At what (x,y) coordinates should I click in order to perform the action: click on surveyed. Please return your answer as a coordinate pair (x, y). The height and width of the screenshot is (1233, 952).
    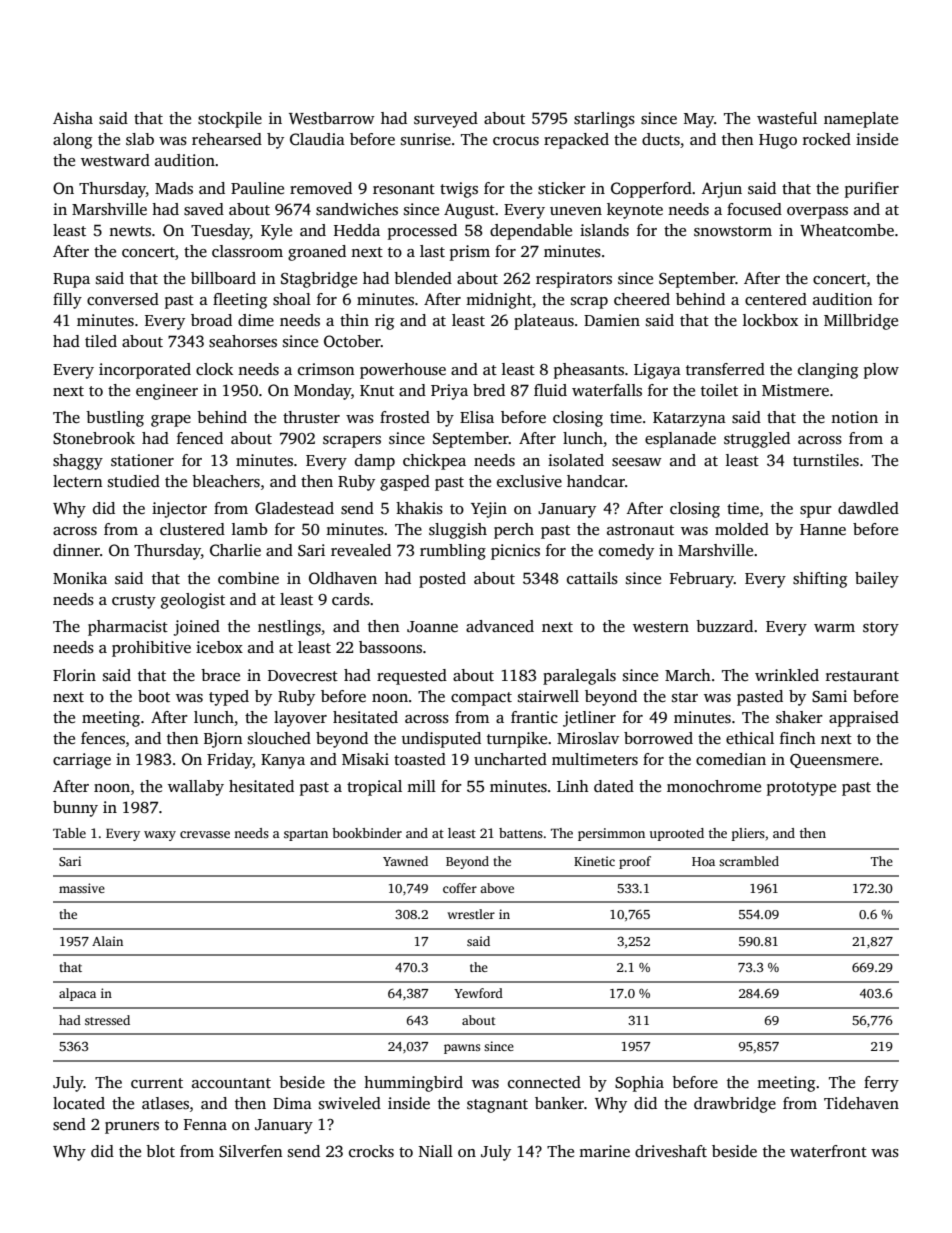
    Looking at the image, I should click on (446, 120).
